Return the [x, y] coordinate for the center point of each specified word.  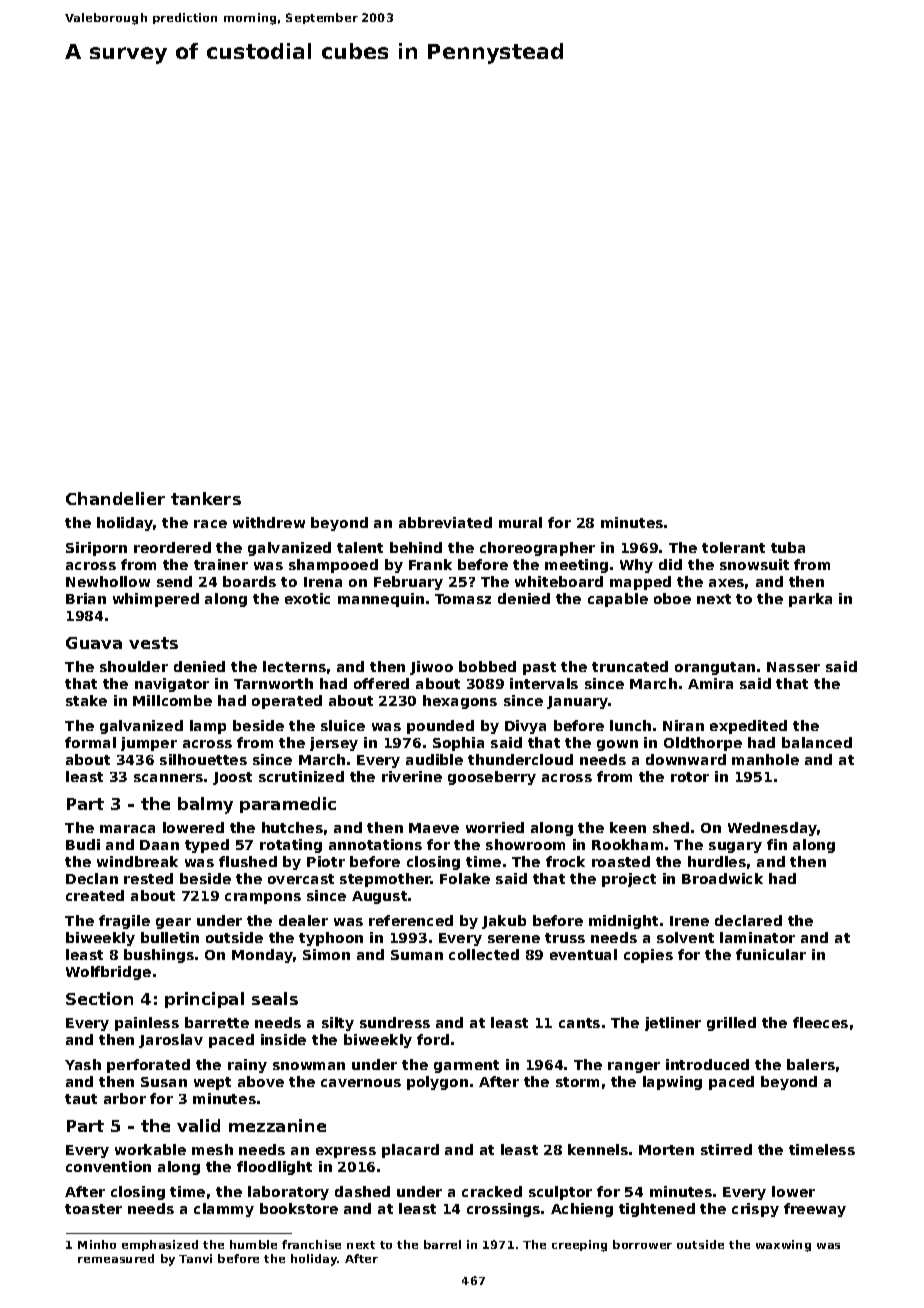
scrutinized [301, 776]
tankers [206, 498]
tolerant [733, 547]
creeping [579, 1246]
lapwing [672, 1083]
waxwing [783, 1246]
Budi [83, 844]
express [346, 1152]
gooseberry [492, 778]
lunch [630, 725]
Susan [164, 1082]
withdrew [269, 522]
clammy [224, 1210]
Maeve [434, 828]
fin [777, 844]
